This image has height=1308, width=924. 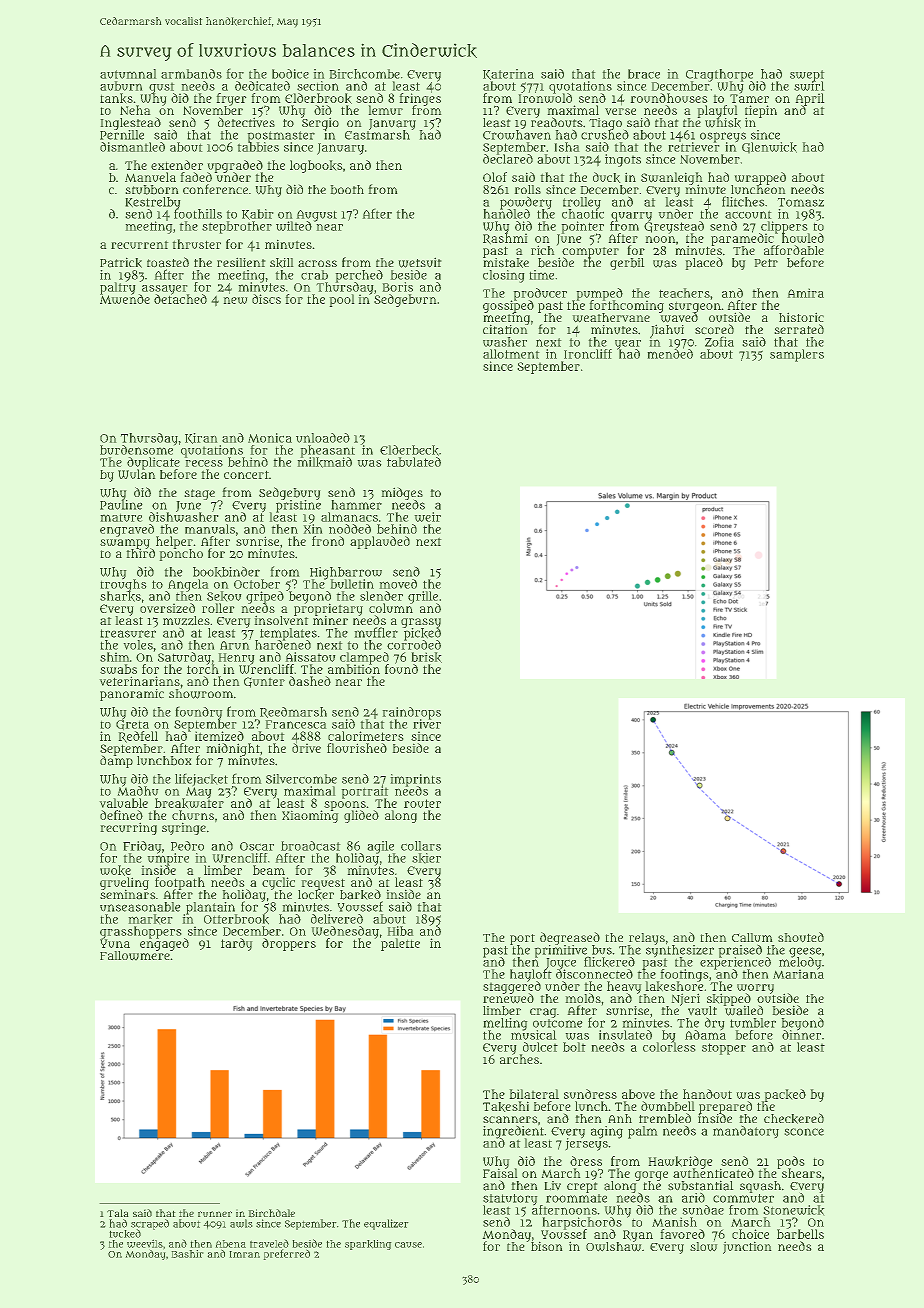 I want to click on Callum, so click(x=752, y=937).
